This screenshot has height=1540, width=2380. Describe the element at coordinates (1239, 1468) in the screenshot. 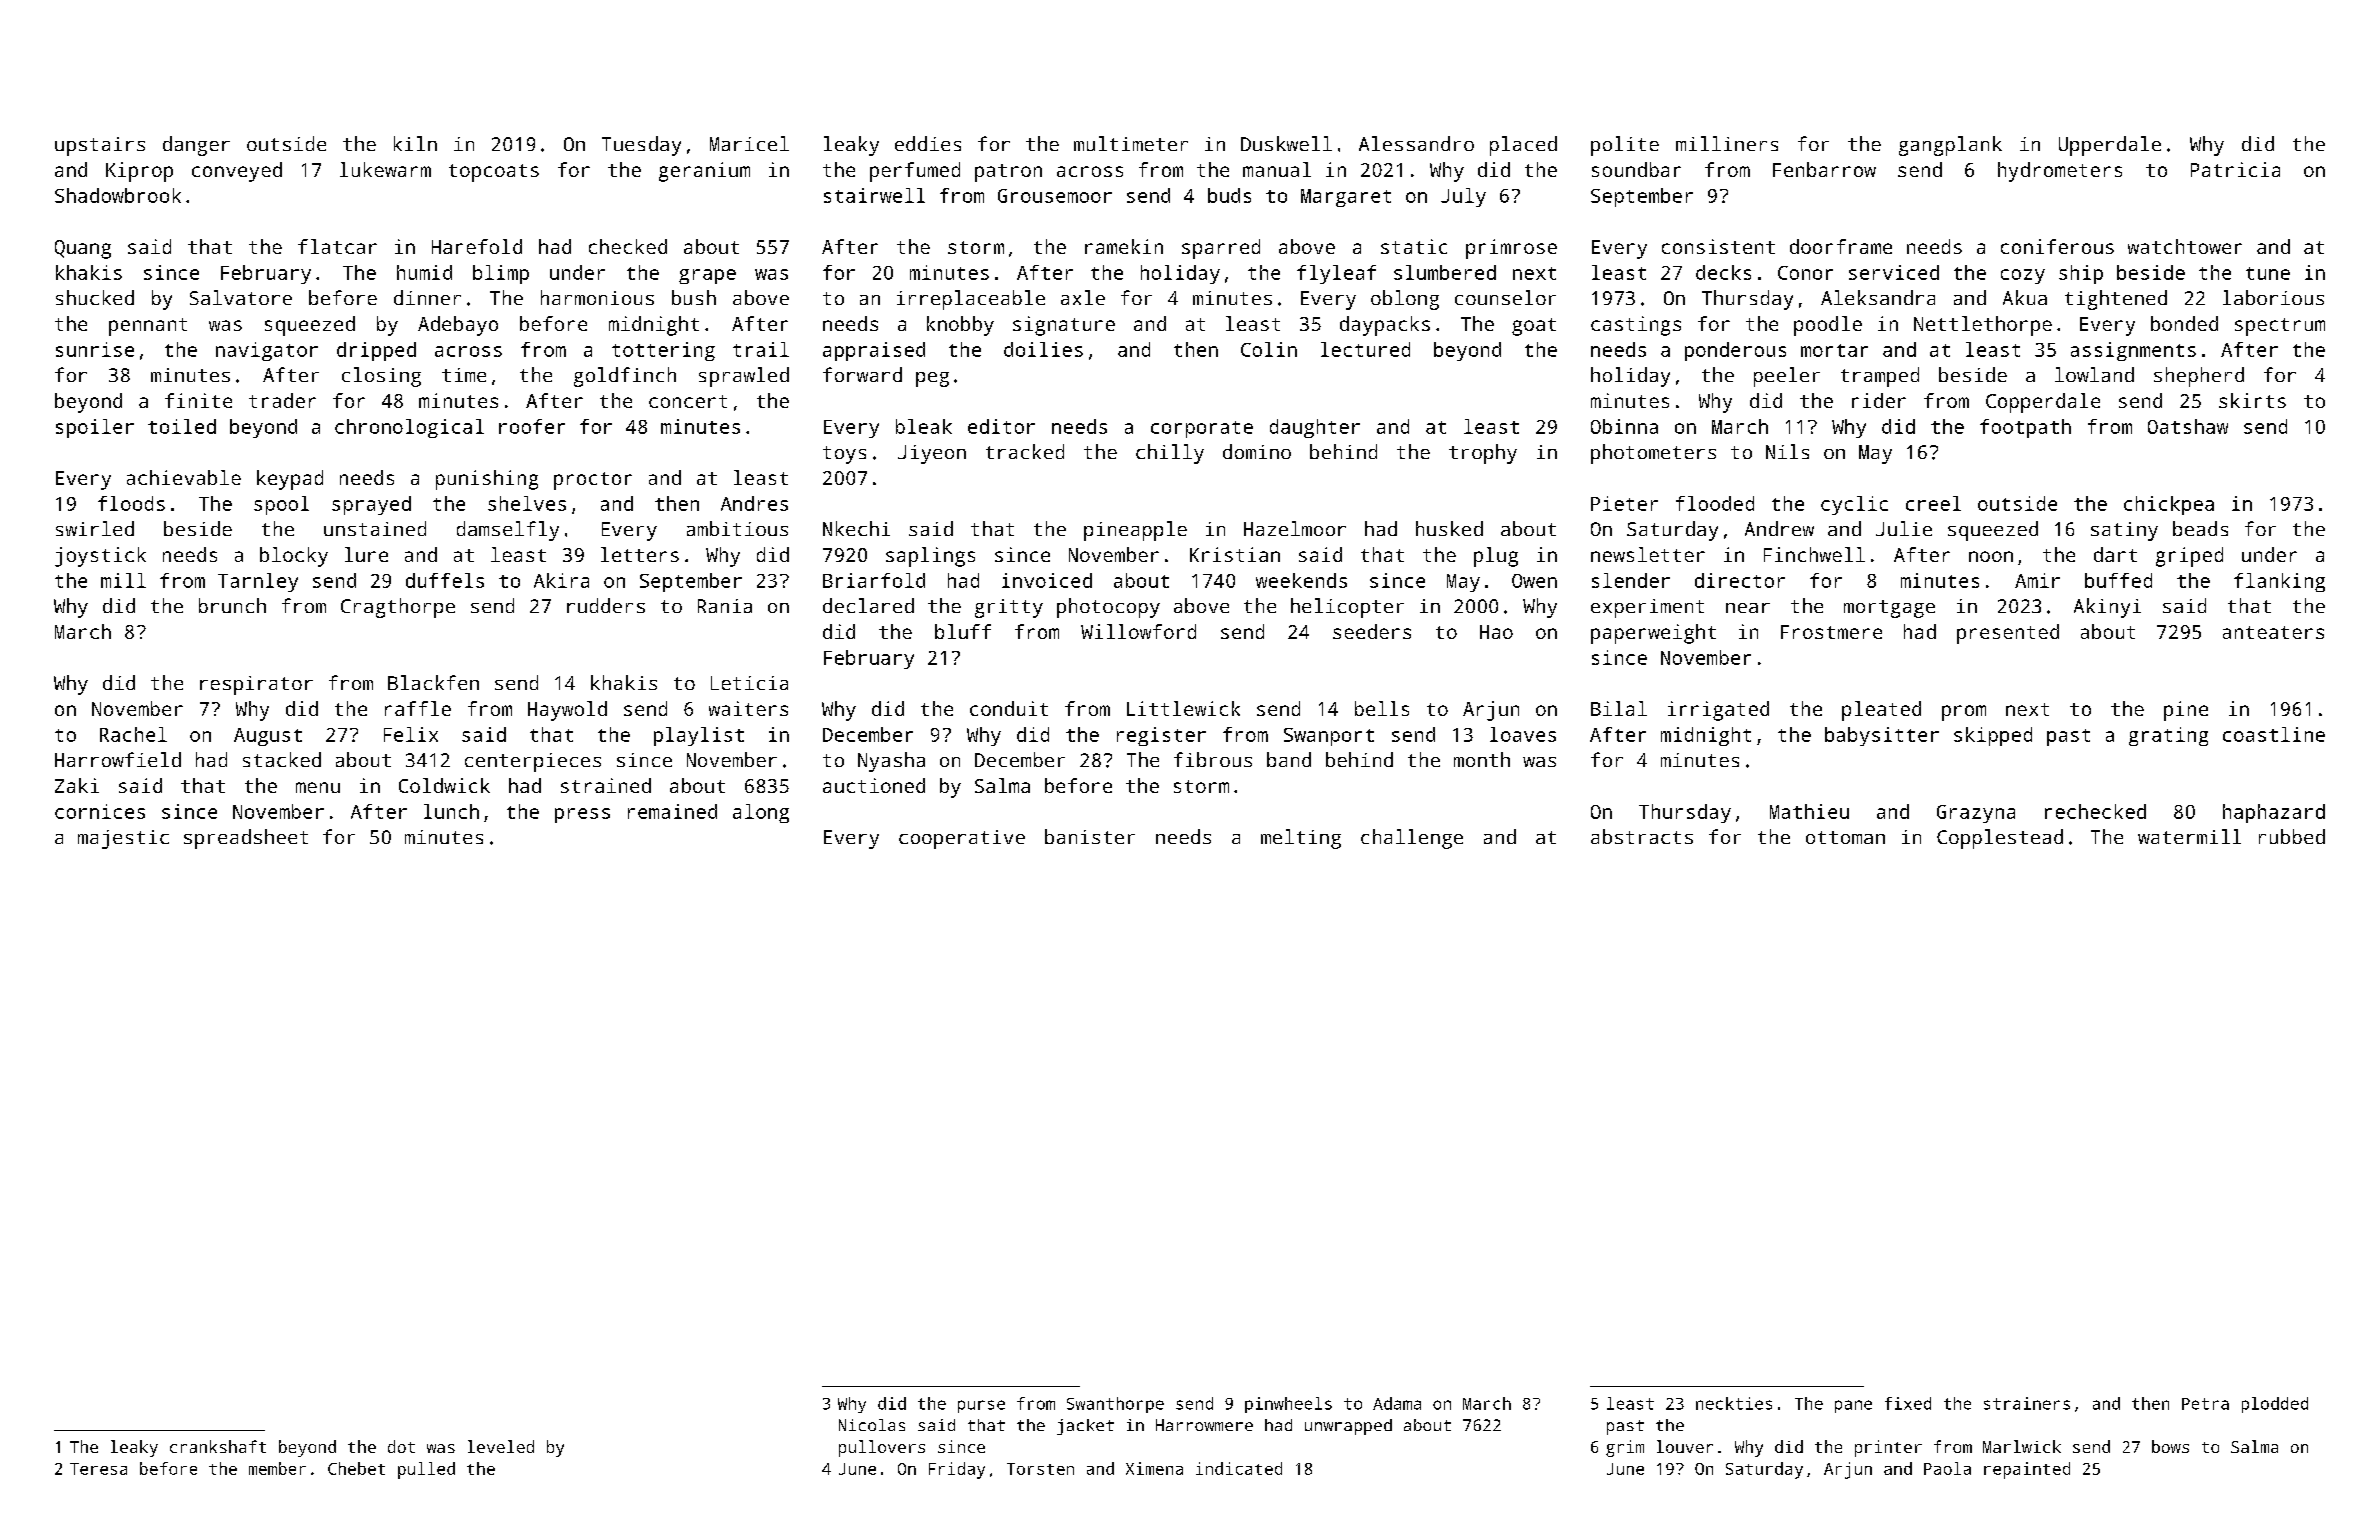

I see `indicated` at that location.
